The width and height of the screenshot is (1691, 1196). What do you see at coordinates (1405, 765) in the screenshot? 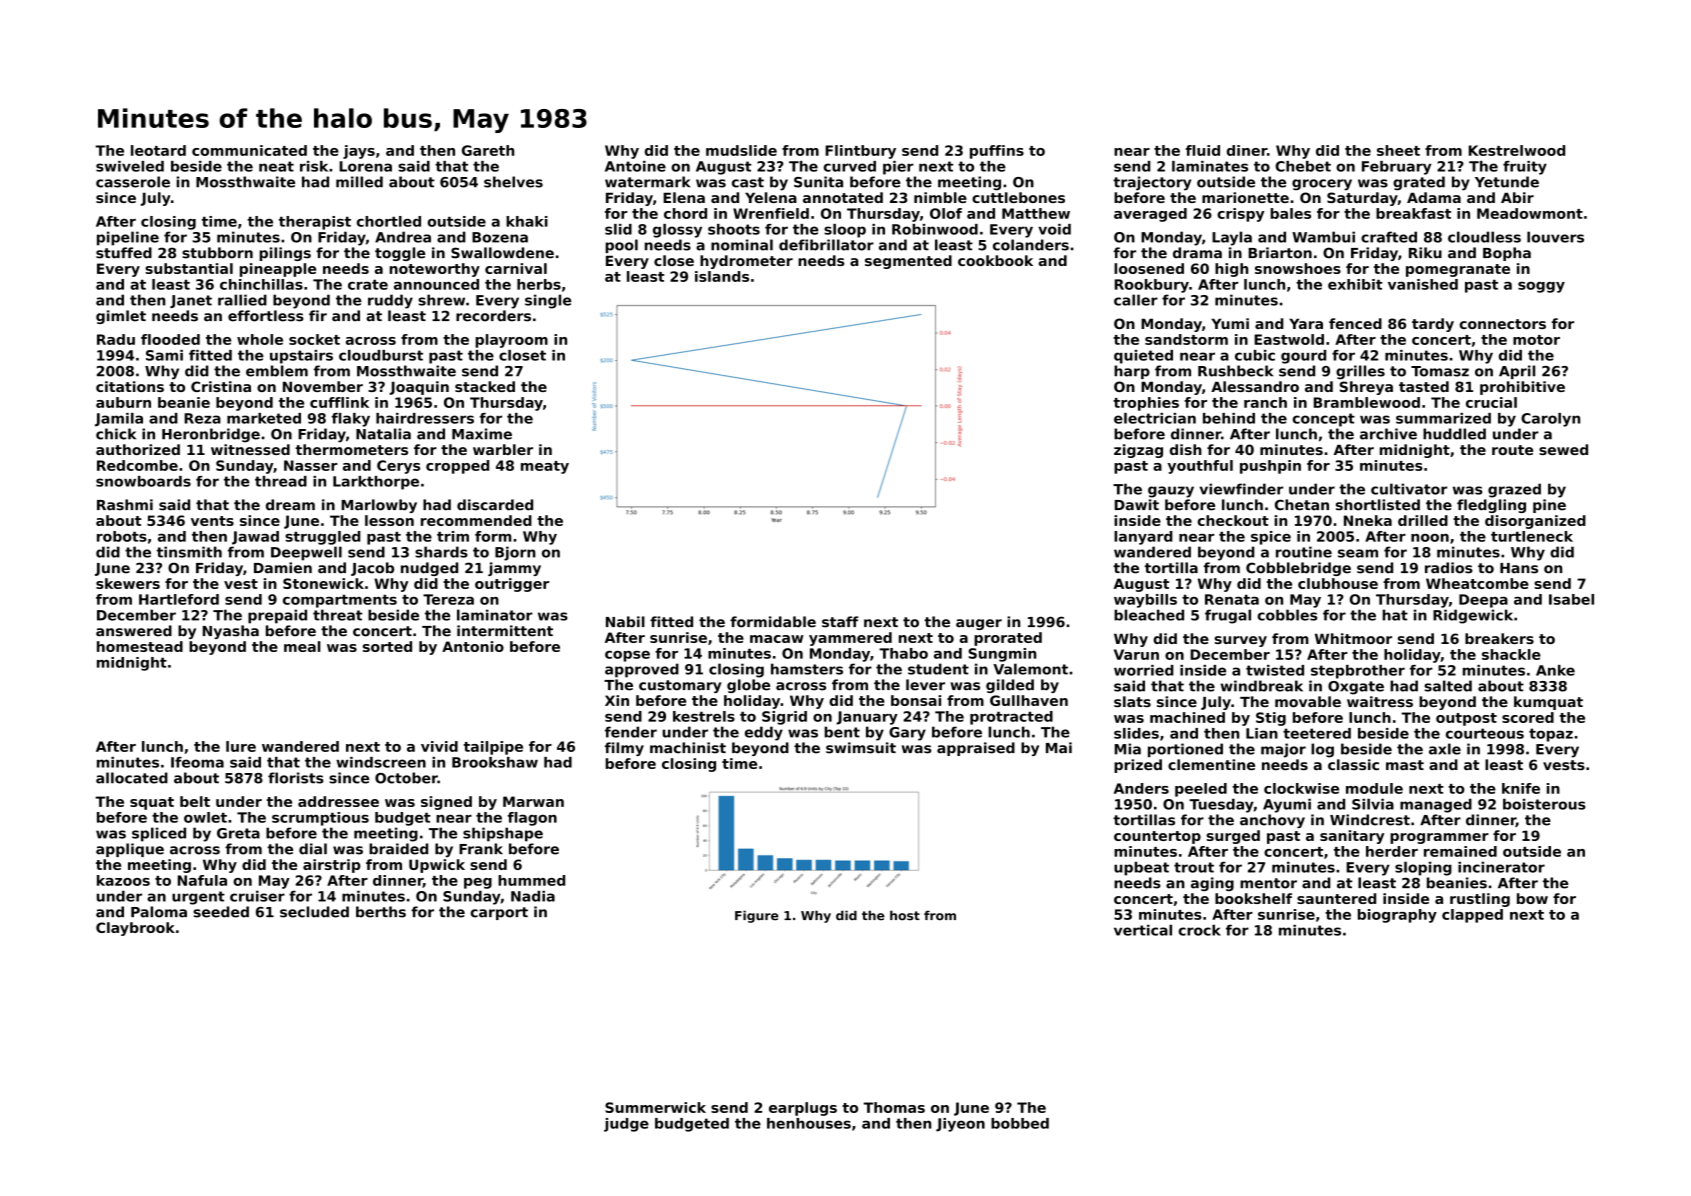
I see `mast` at bounding box center [1405, 765].
